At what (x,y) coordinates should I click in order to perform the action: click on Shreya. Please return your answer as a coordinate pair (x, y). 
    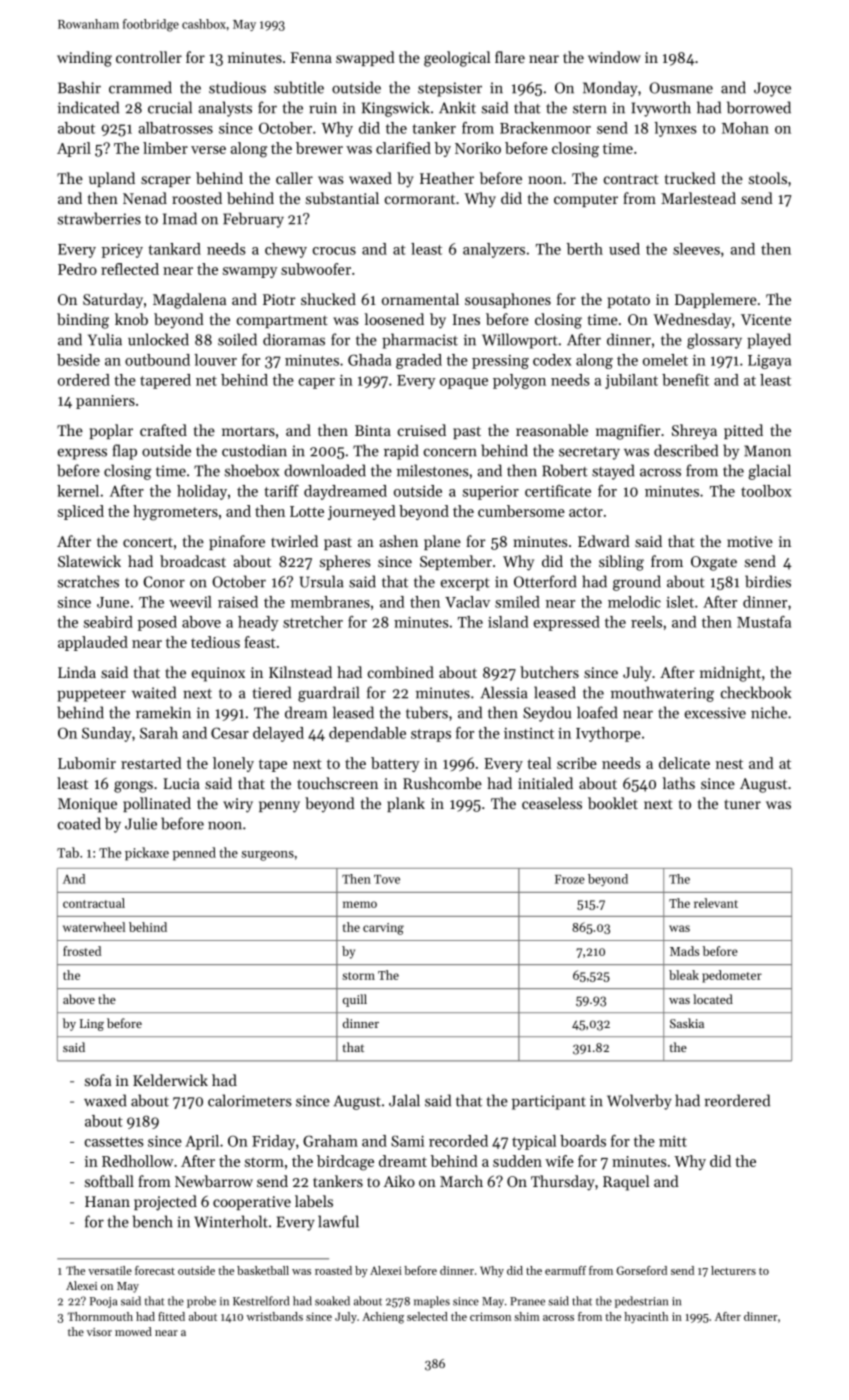
    Looking at the image, I should click on (694, 432).
